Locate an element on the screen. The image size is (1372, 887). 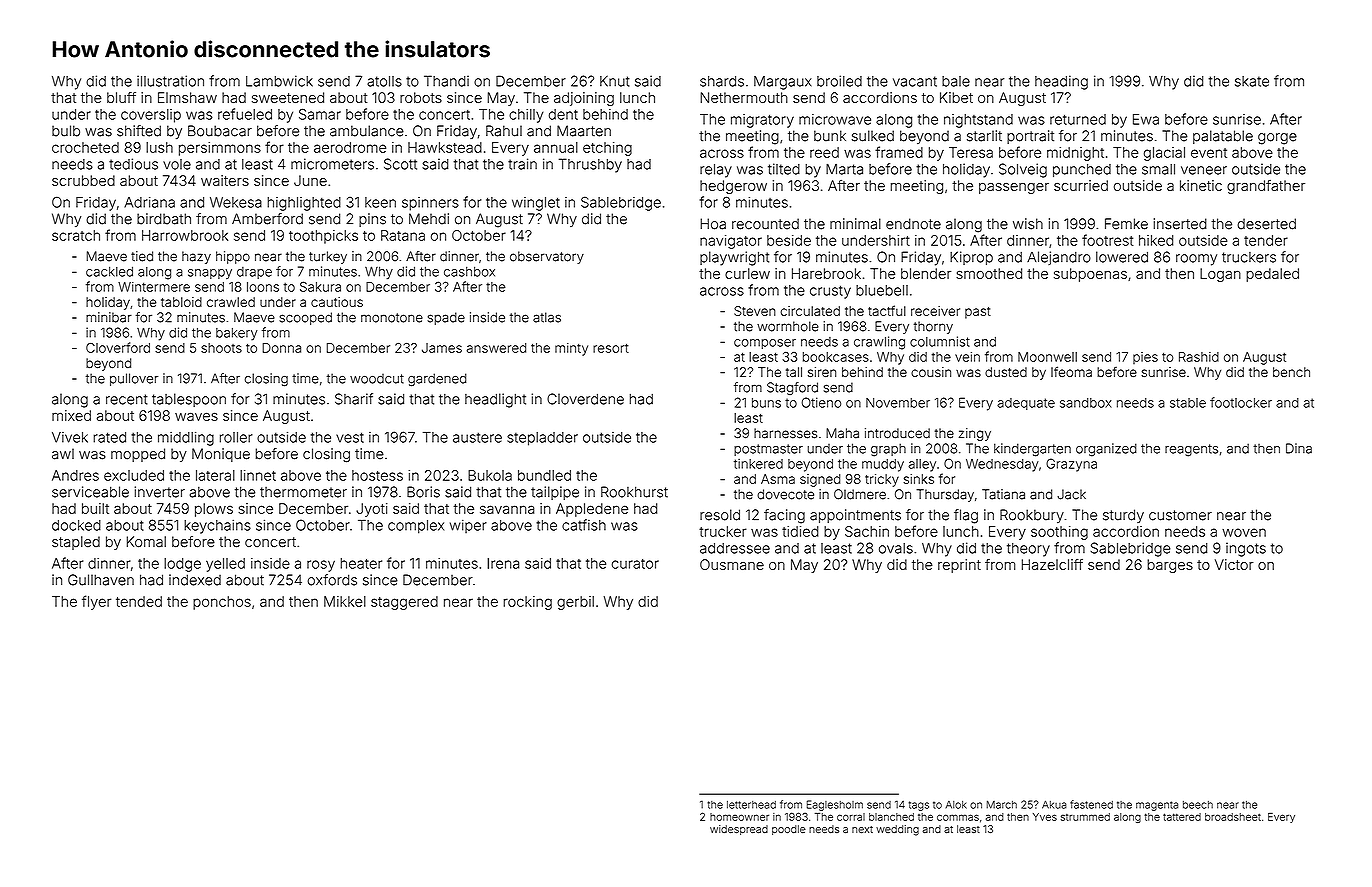
barges is located at coordinates (1170, 566).
